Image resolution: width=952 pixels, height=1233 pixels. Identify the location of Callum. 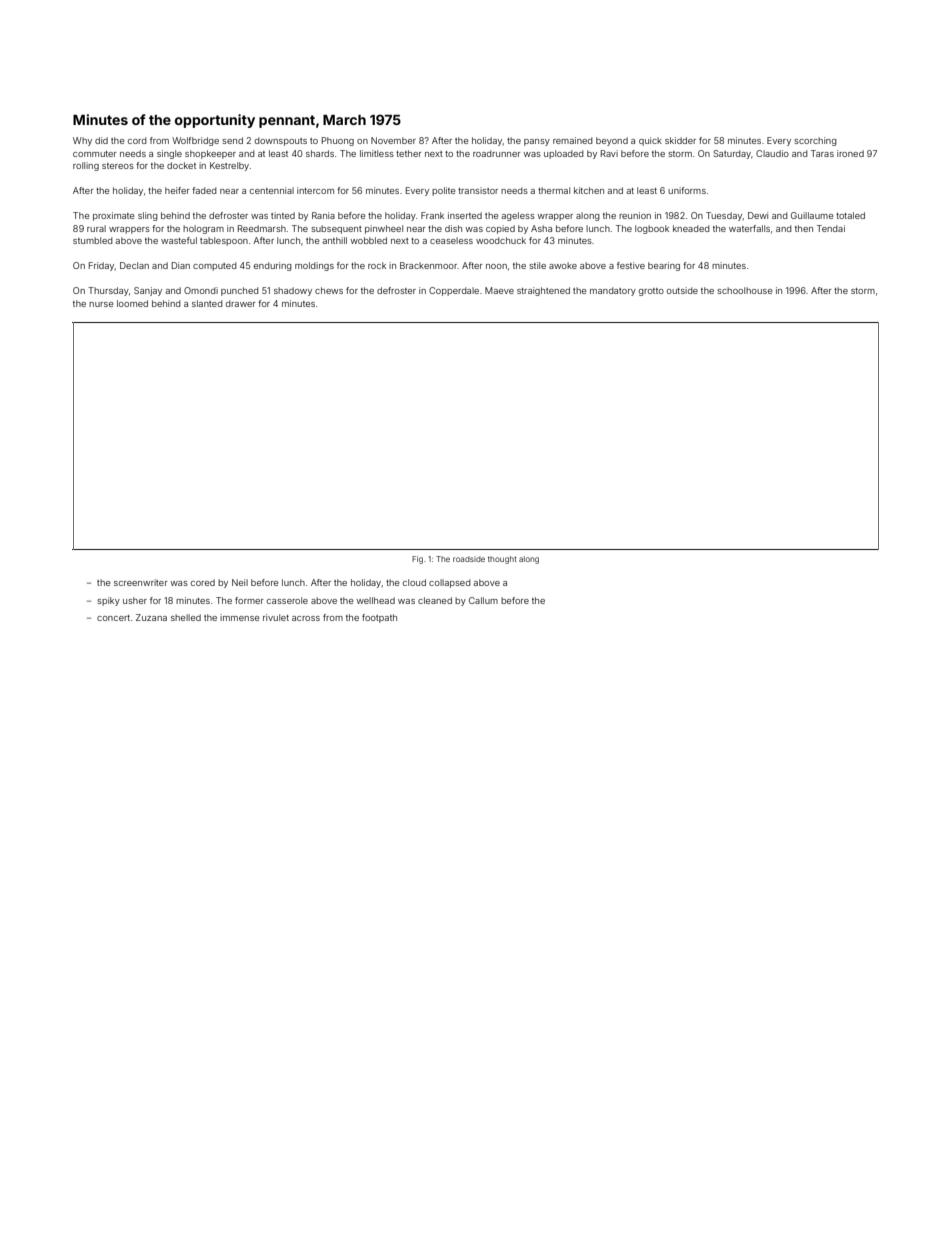
(483, 600).
